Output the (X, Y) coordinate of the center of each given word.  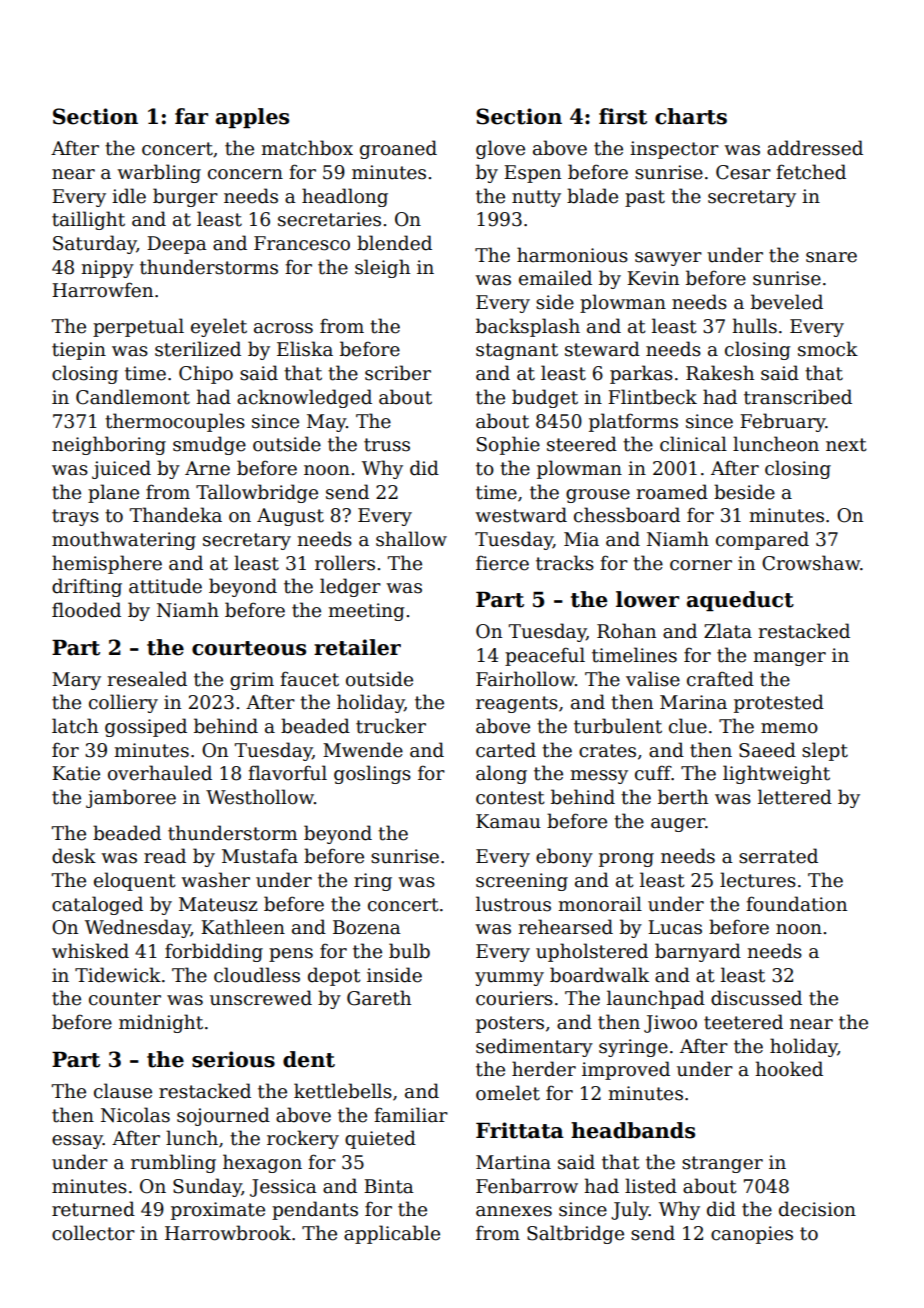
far (191, 116)
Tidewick (118, 975)
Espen (532, 174)
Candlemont (133, 397)
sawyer (668, 259)
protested (779, 703)
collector (93, 1233)
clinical (693, 444)
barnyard (698, 952)
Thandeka (176, 515)
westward (521, 515)
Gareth (379, 998)
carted (506, 750)
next (846, 445)
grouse (598, 496)
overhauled (160, 773)
